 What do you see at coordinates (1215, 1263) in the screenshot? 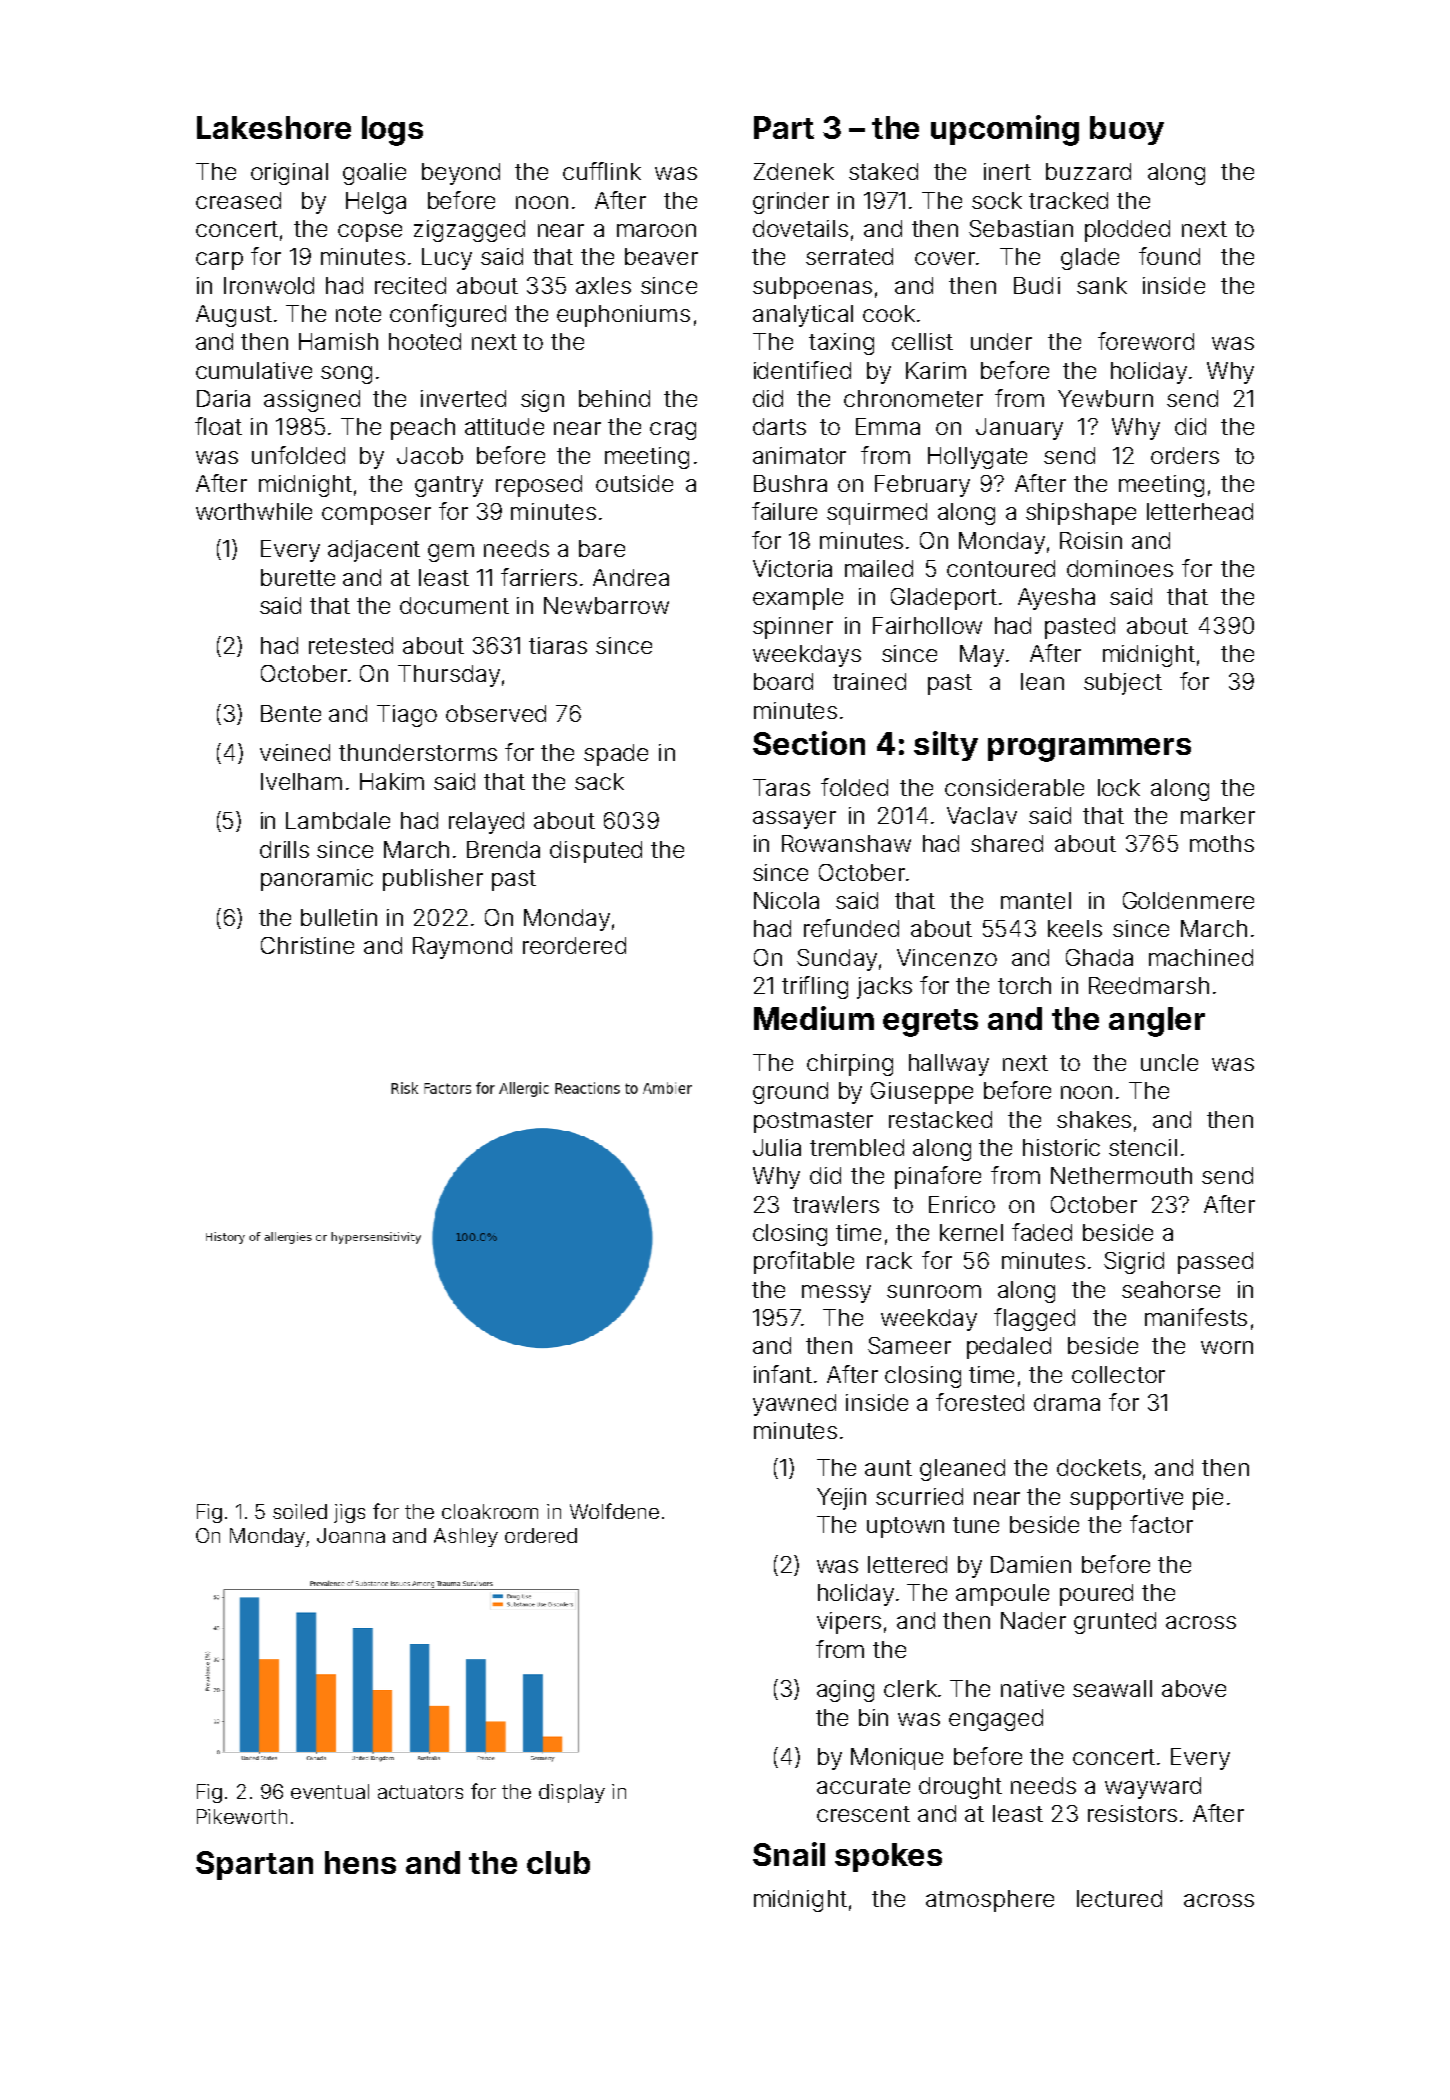
I see `passed` at bounding box center [1215, 1263].
